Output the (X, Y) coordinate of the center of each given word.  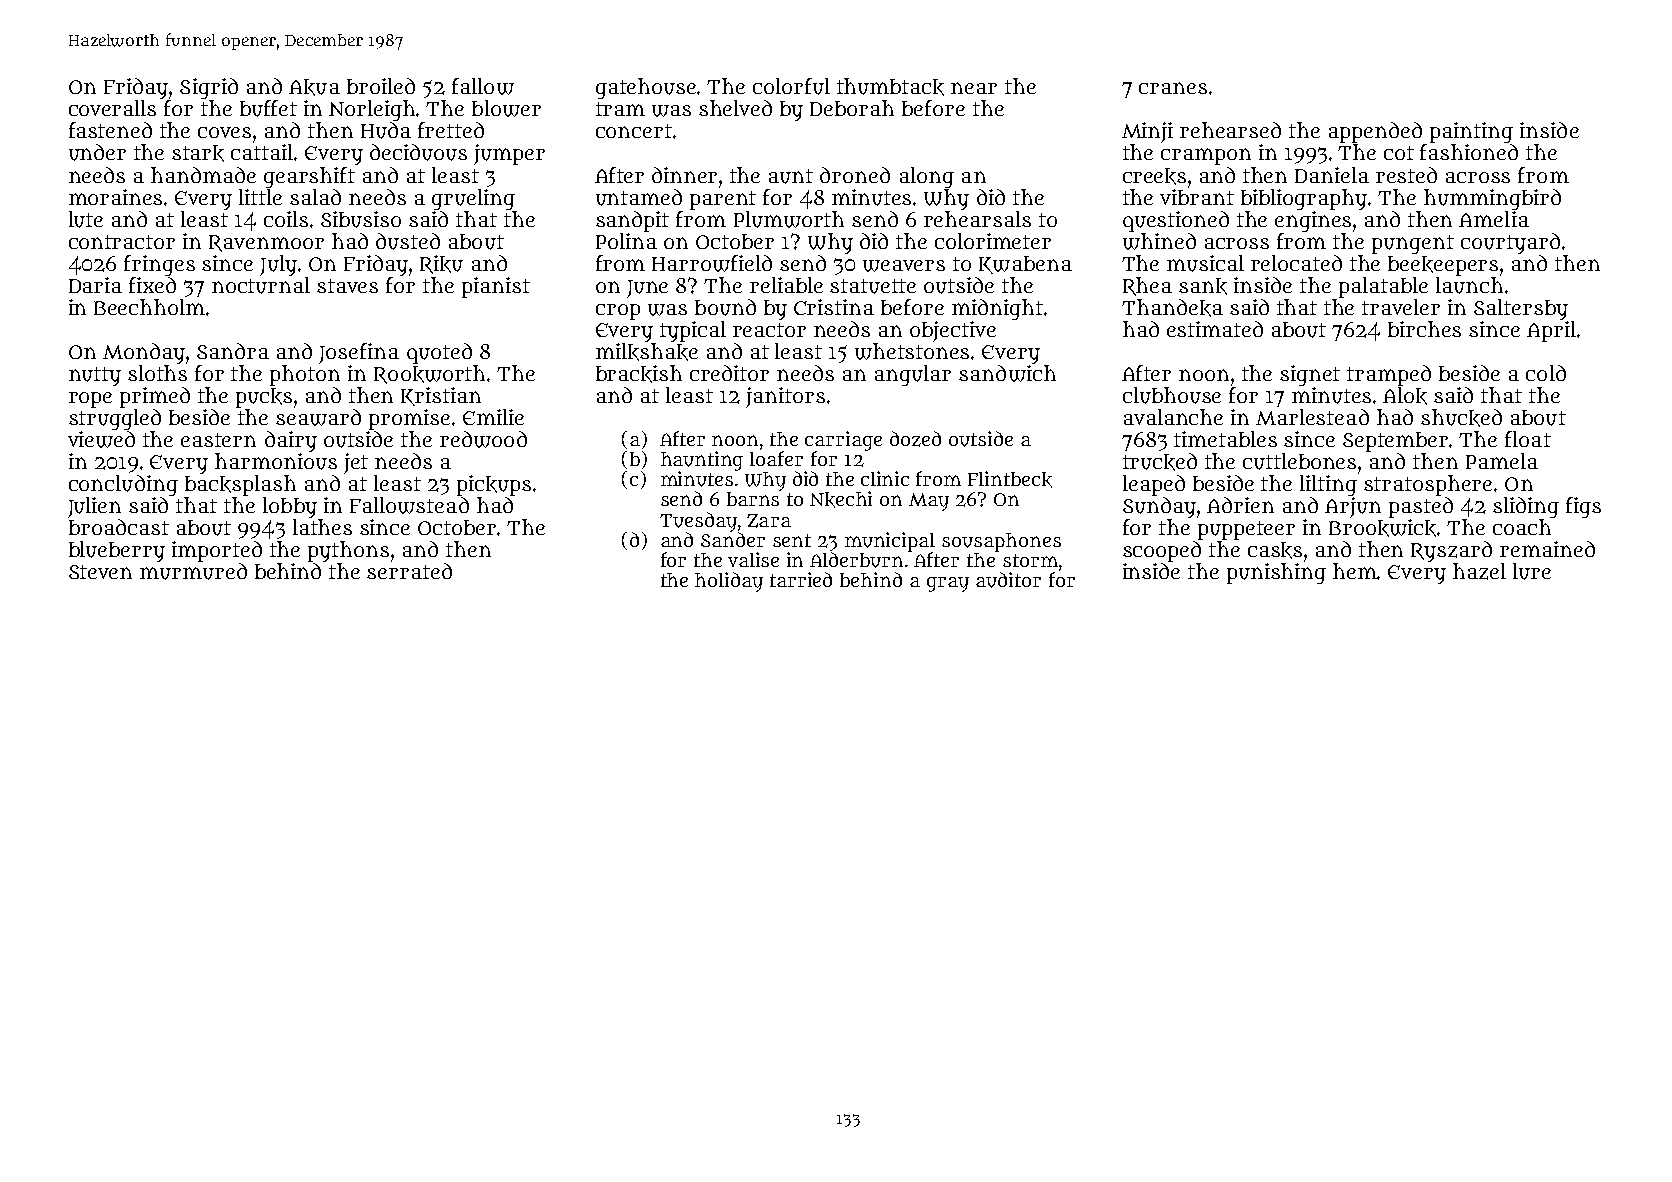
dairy (291, 441)
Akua (314, 87)
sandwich (1007, 373)
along (927, 177)
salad (315, 197)
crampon (1206, 156)
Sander (733, 539)
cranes (1173, 88)
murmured (193, 571)
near (974, 88)
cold (1546, 373)
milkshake (647, 352)
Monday (144, 353)
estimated (1215, 329)
